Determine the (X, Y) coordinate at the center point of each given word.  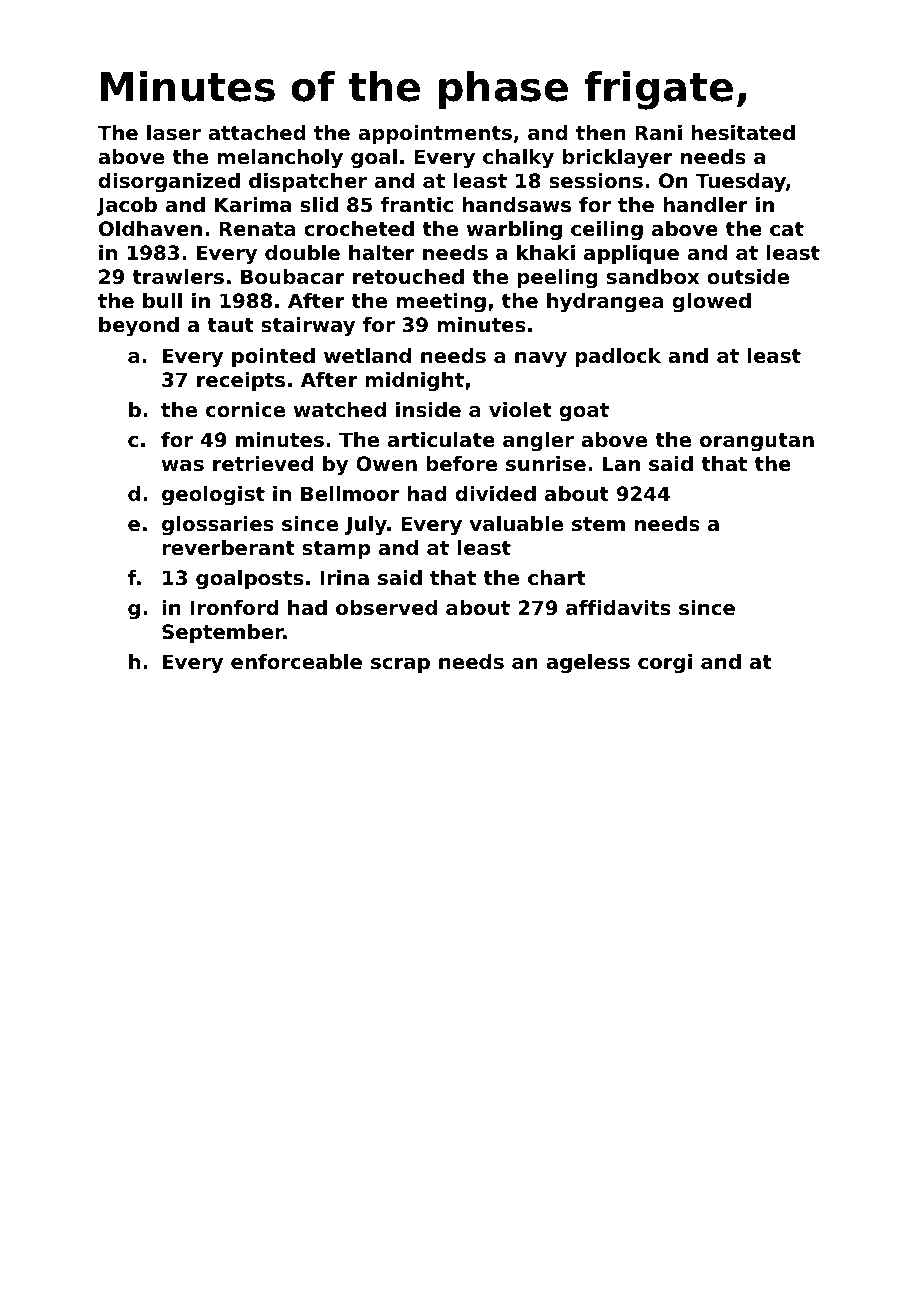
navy (541, 360)
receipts (241, 381)
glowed (711, 303)
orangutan (757, 442)
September (223, 633)
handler (705, 205)
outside (748, 277)
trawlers (178, 277)
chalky (518, 159)
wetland (367, 356)
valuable (516, 524)
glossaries (218, 526)
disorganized (169, 183)
